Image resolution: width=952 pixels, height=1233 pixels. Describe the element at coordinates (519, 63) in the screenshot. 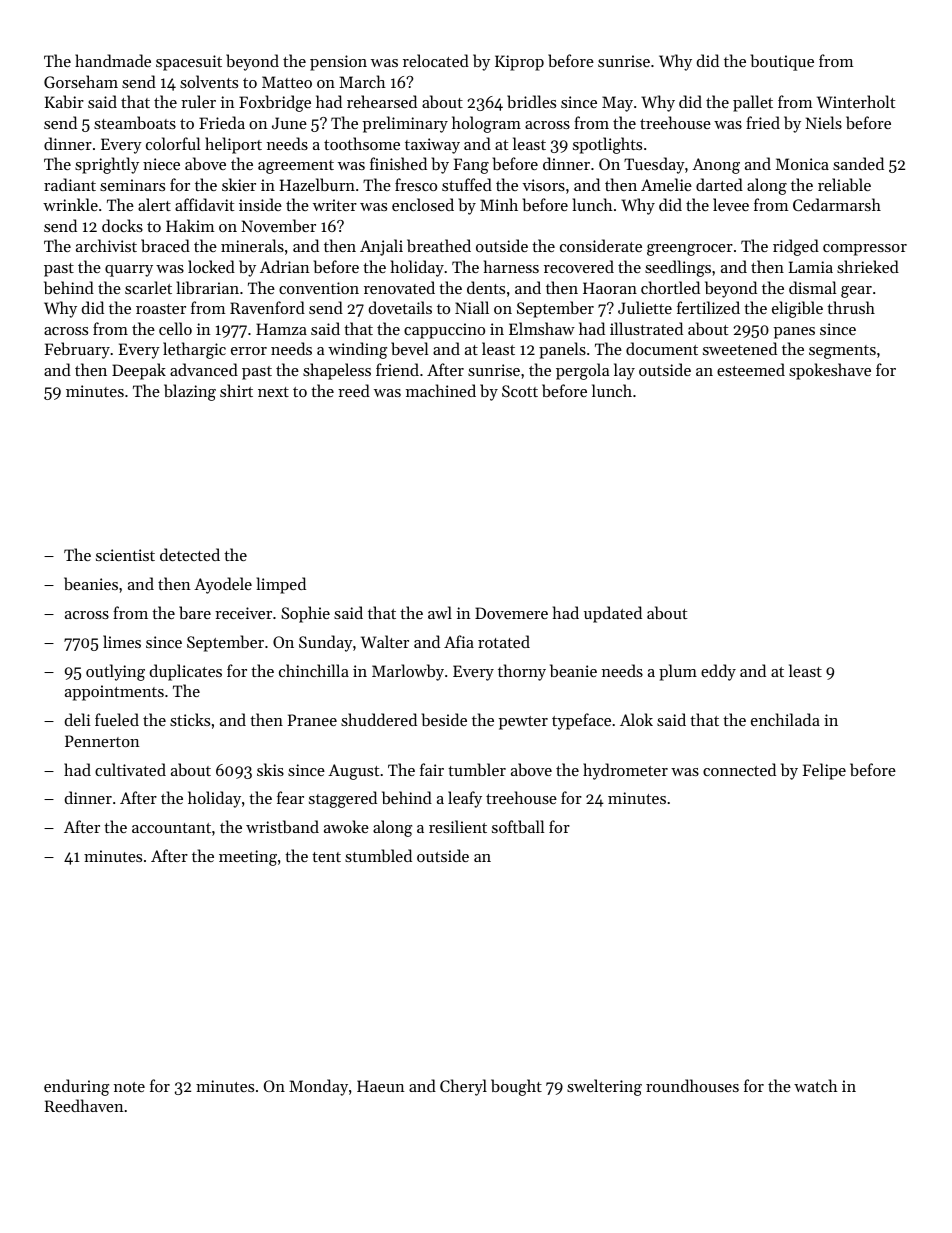

I see `Kiprop` at that location.
